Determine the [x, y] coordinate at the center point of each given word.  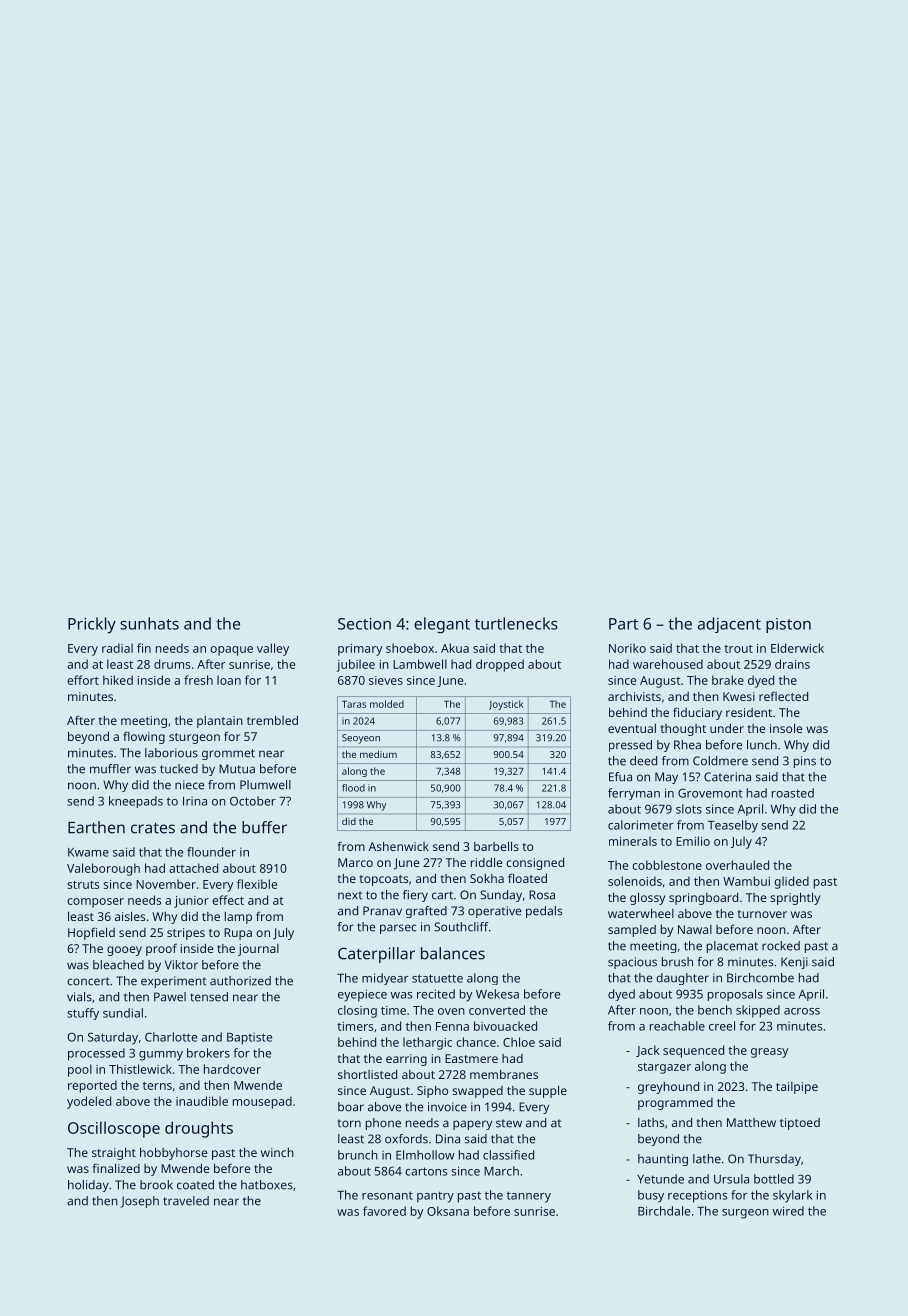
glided [791, 882]
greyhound [668, 1088]
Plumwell [265, 785]
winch [277, 1152]
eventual [632, 728]
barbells [496, 846]
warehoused [668, 664]
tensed [209, 997]
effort [83, 680]
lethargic [427, 1043]
